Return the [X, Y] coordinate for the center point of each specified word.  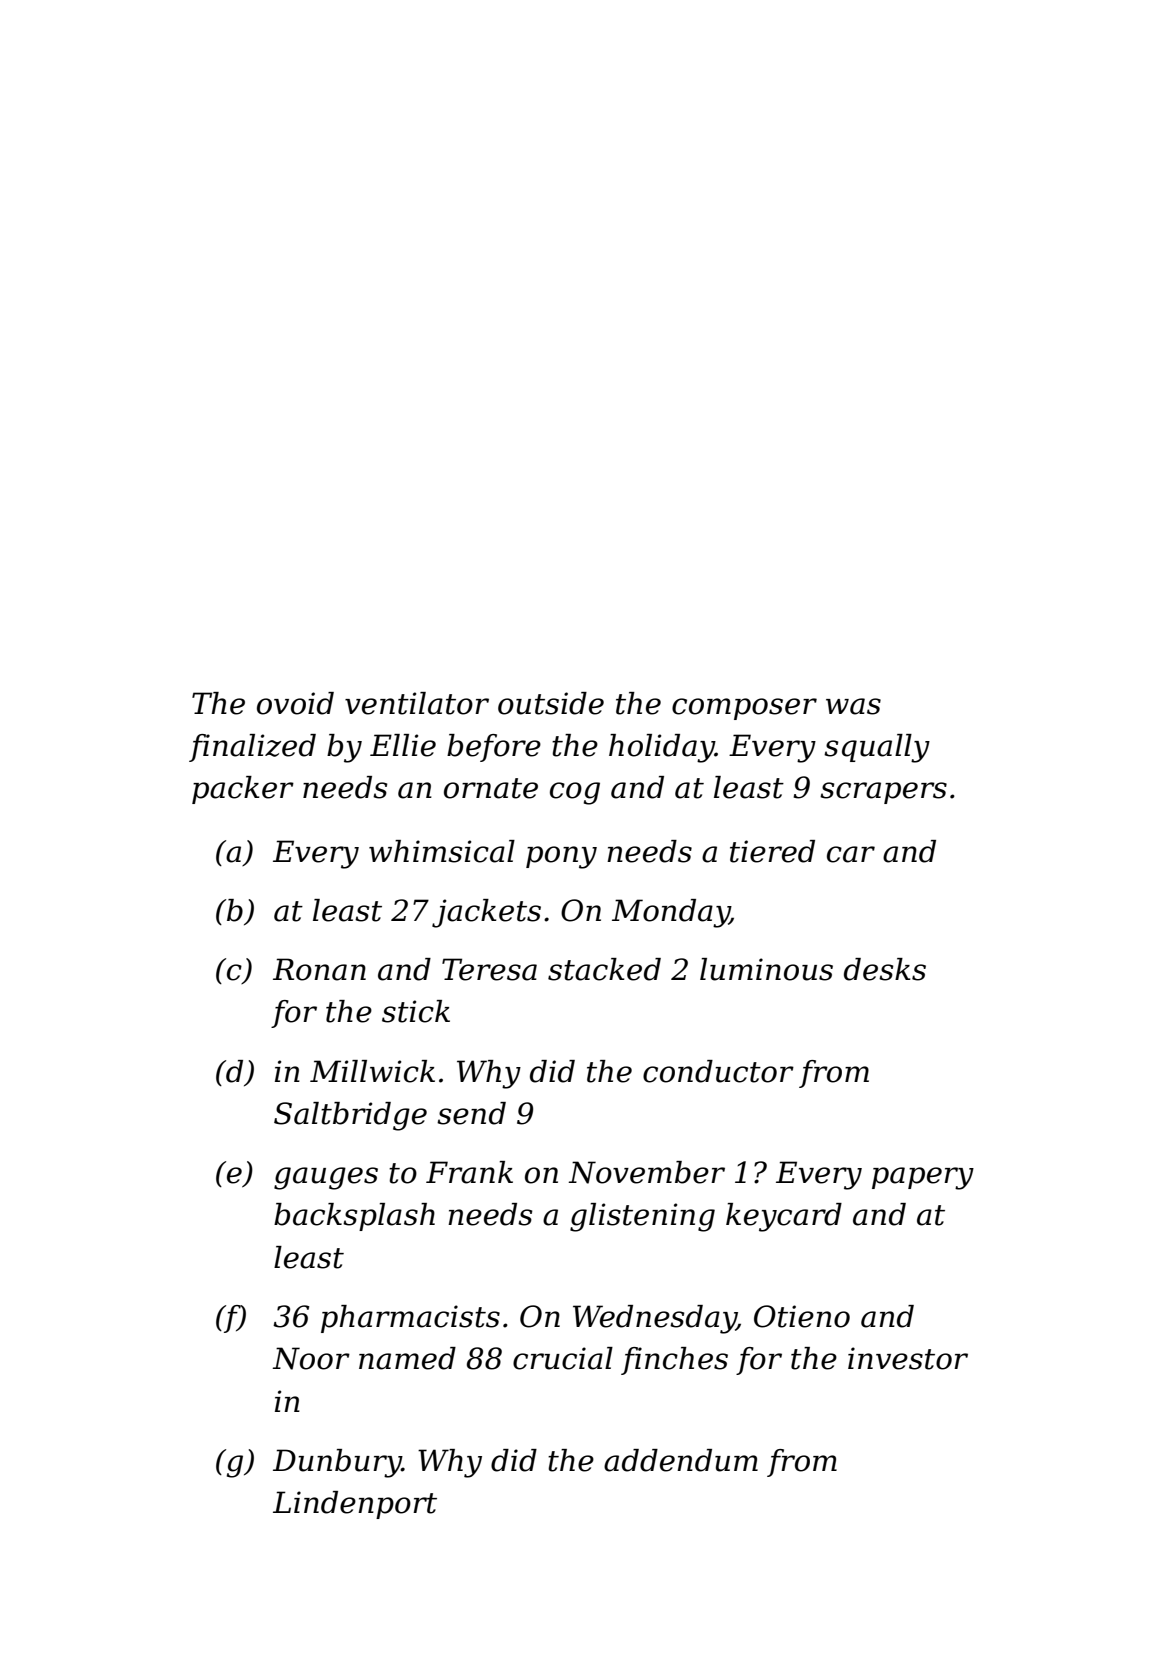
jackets [486, 913]
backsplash [354, 1217]
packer [243, 790]
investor [908, 1358]
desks [885, 969]
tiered [772, 851]
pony [561, 857]
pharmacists [410, 1319]
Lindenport [355, 1505]
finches [674, 1361]
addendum [681, 1460]
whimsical [442, 851]
